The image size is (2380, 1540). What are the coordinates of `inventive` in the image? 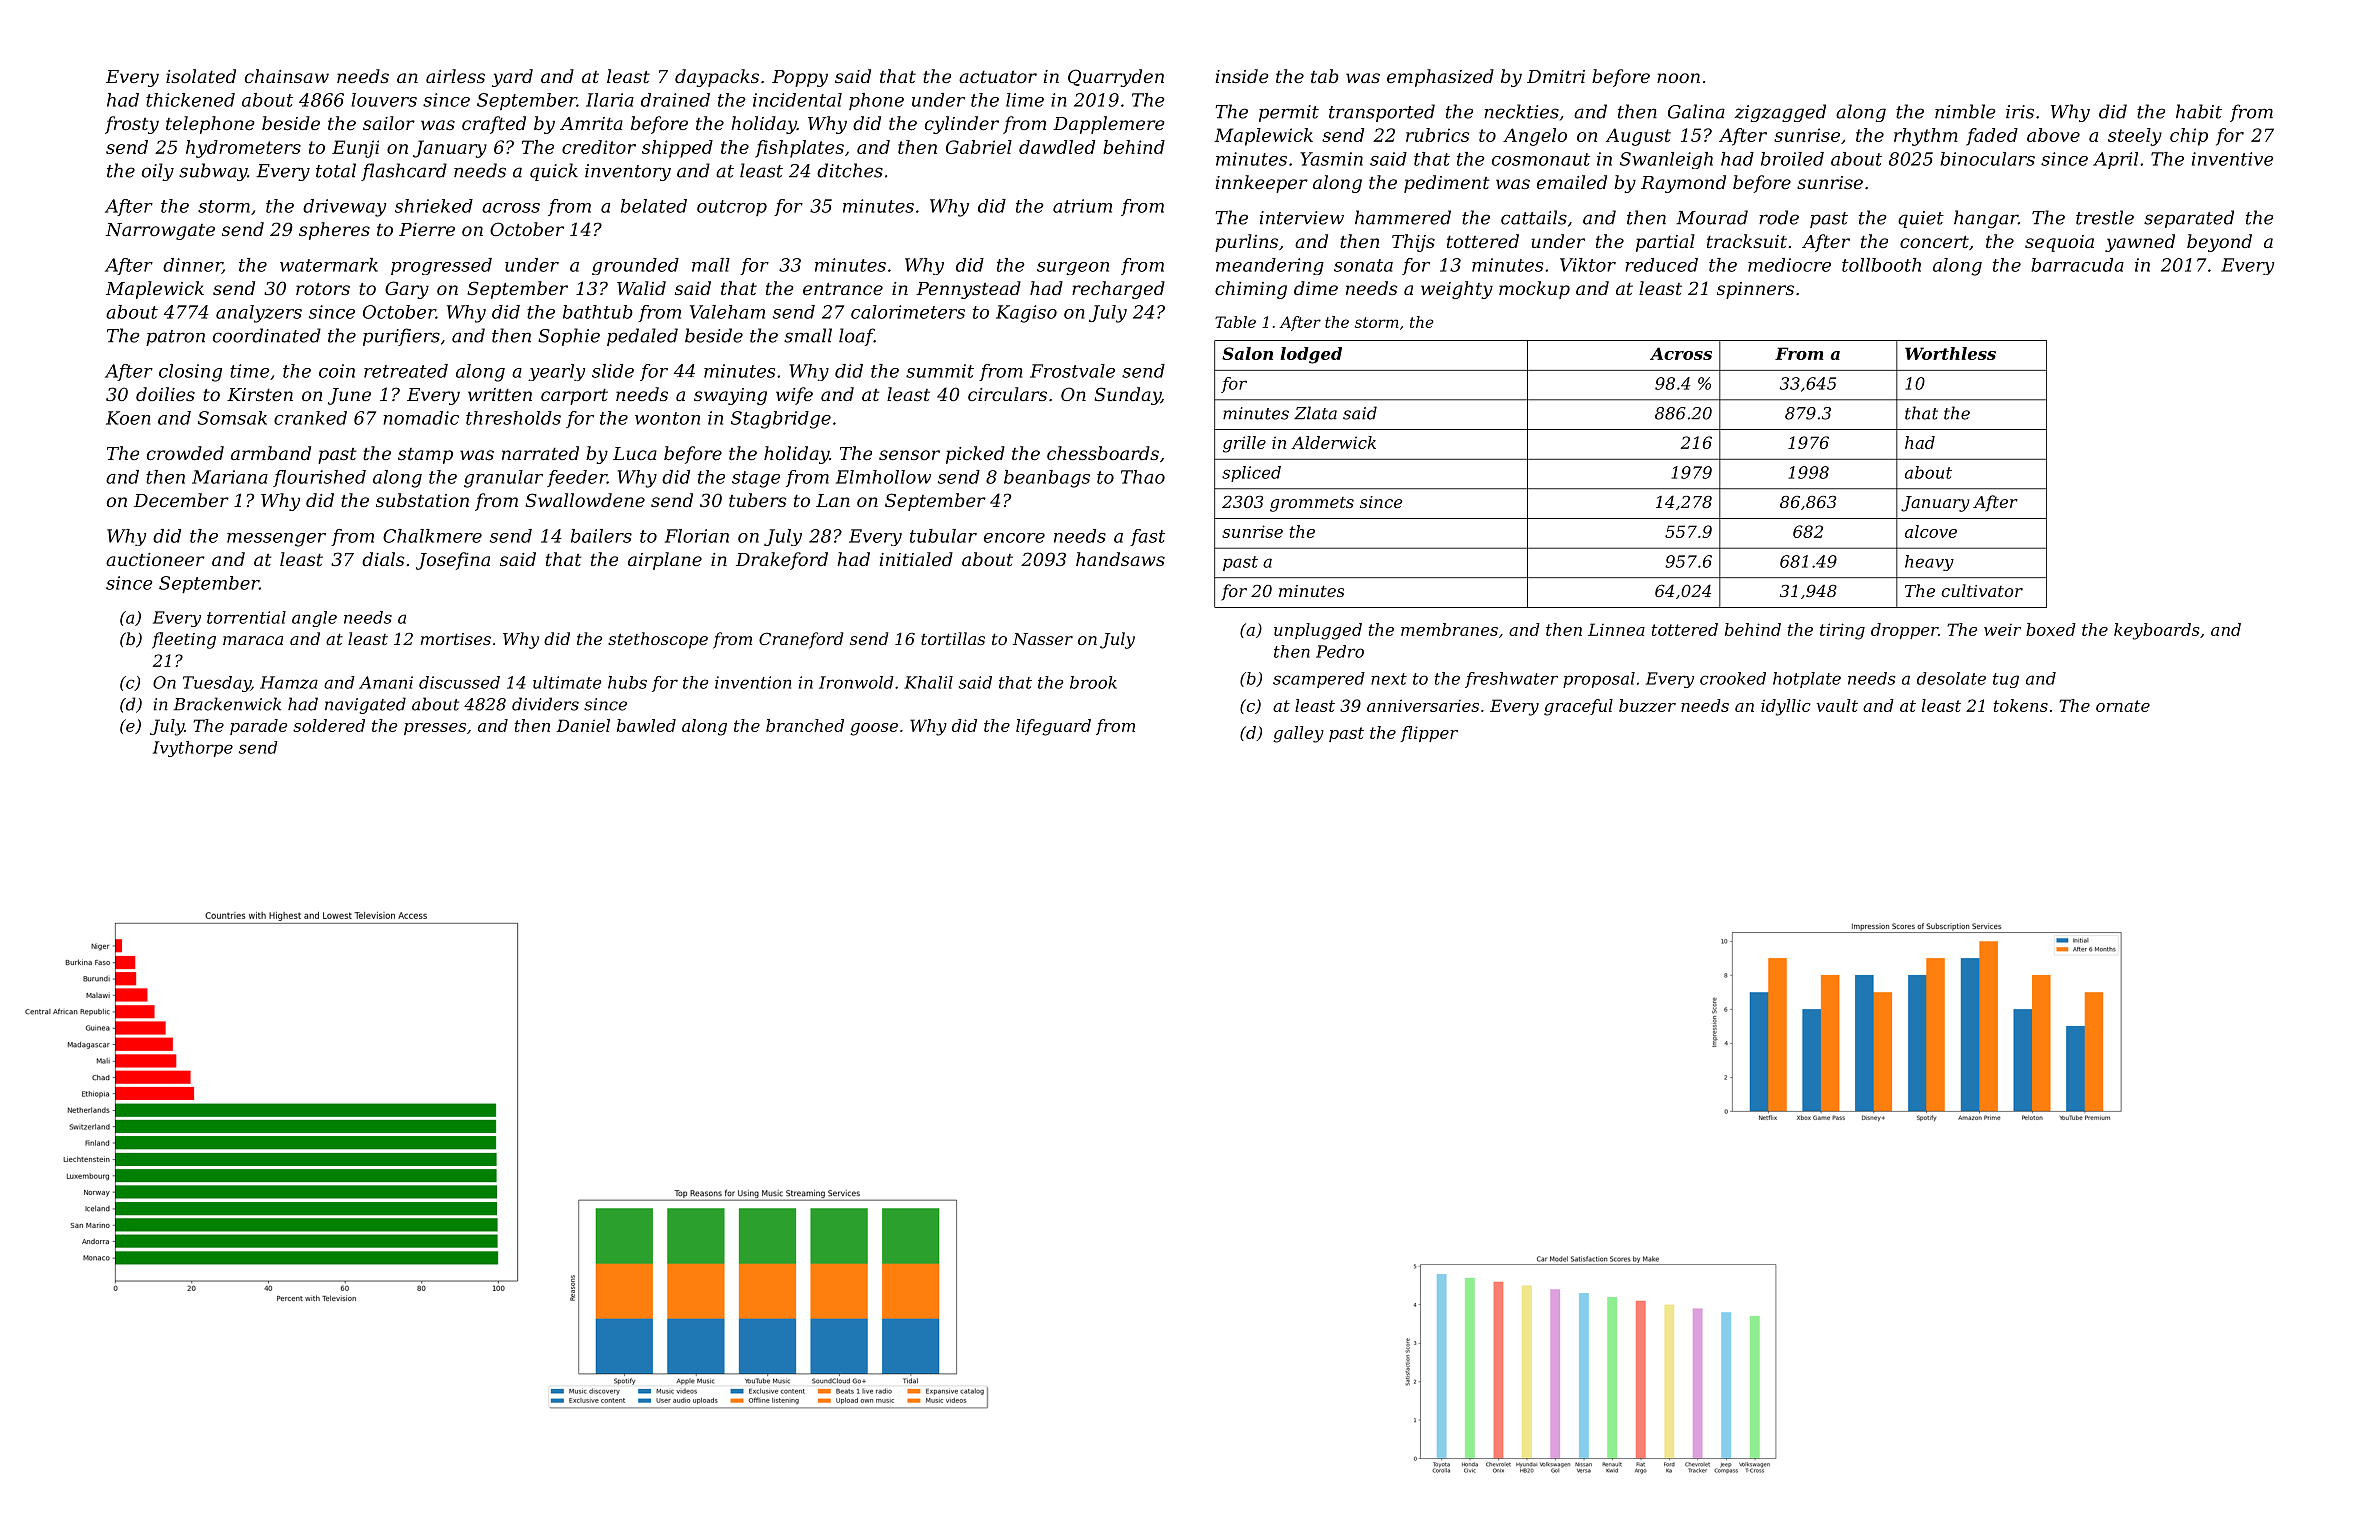 It's located at (2233, 159).
